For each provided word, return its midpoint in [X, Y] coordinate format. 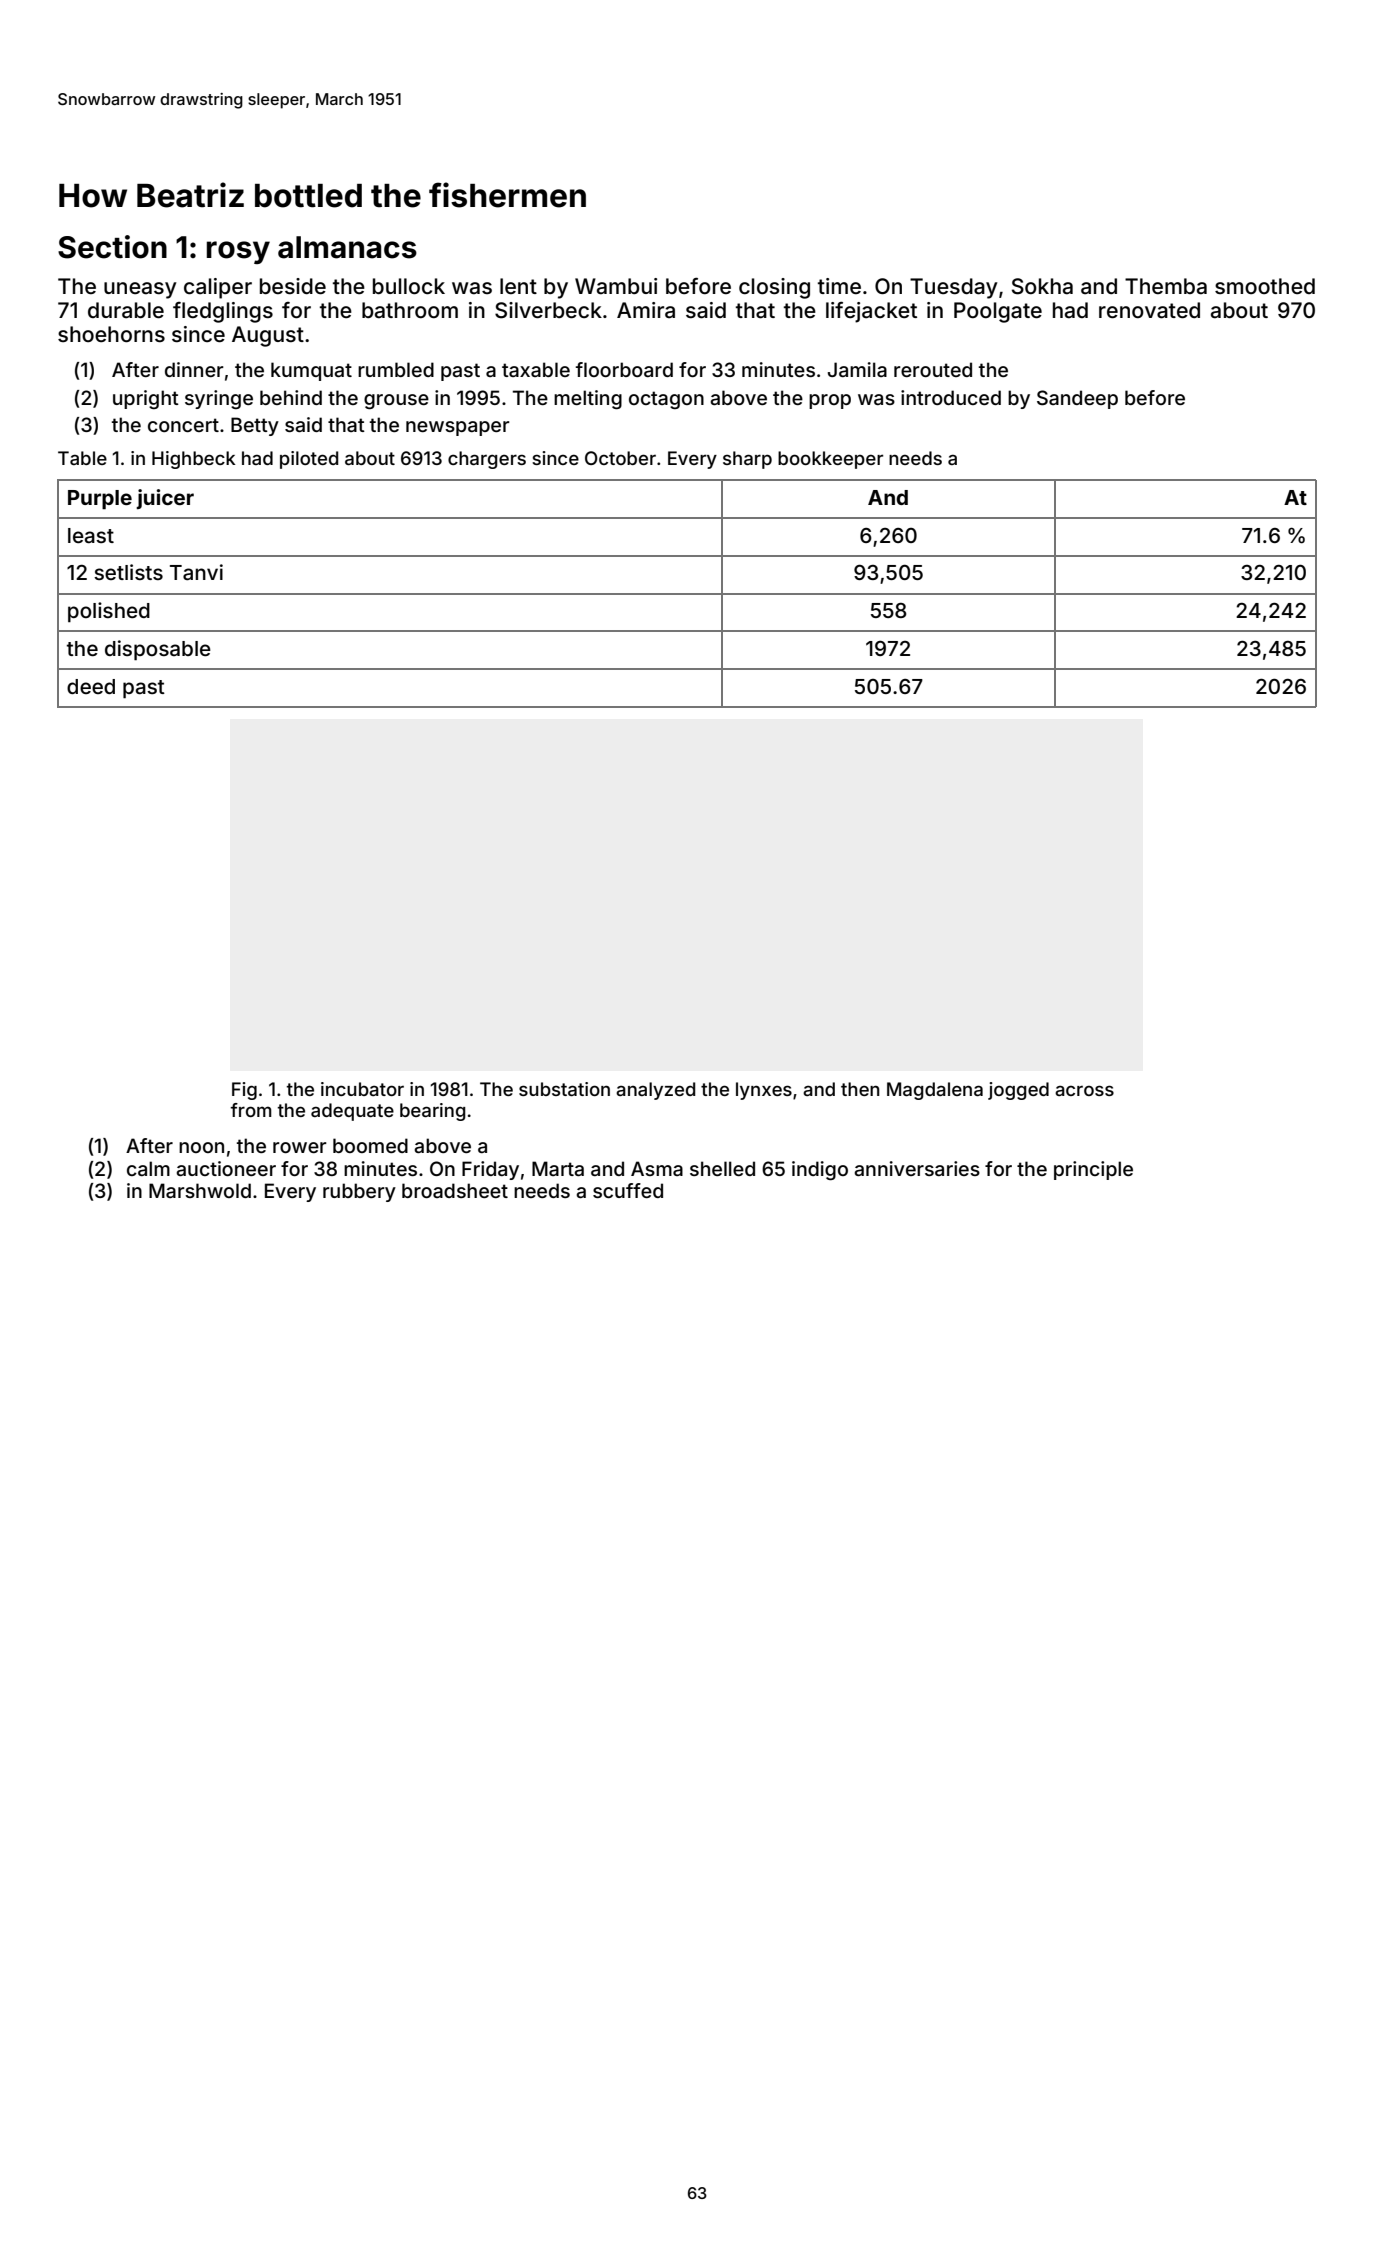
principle [1093, 1170]
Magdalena [935, 1091]
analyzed [655, 1091]
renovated [1149, 310]
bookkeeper [830, 460]
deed [91, 686]
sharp [747, 460]
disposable [158, 650]
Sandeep [1077, 399]
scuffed [628, 1190]
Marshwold [200, 1190]
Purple [100, 500]
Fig [244, 1091]
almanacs [347, 247]
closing [774, 288]
